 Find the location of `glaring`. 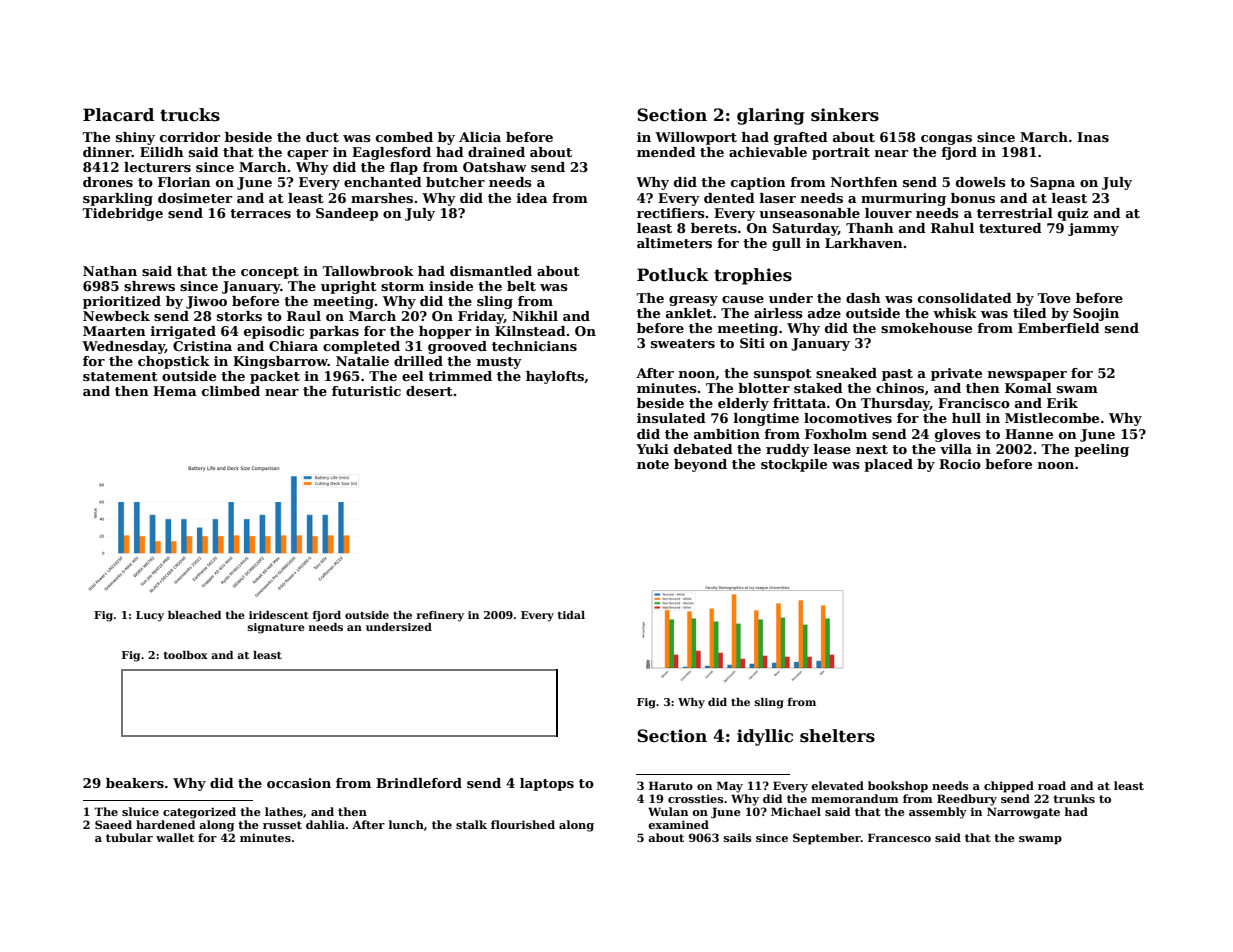

glaring is located at coordinates (771, 116).
